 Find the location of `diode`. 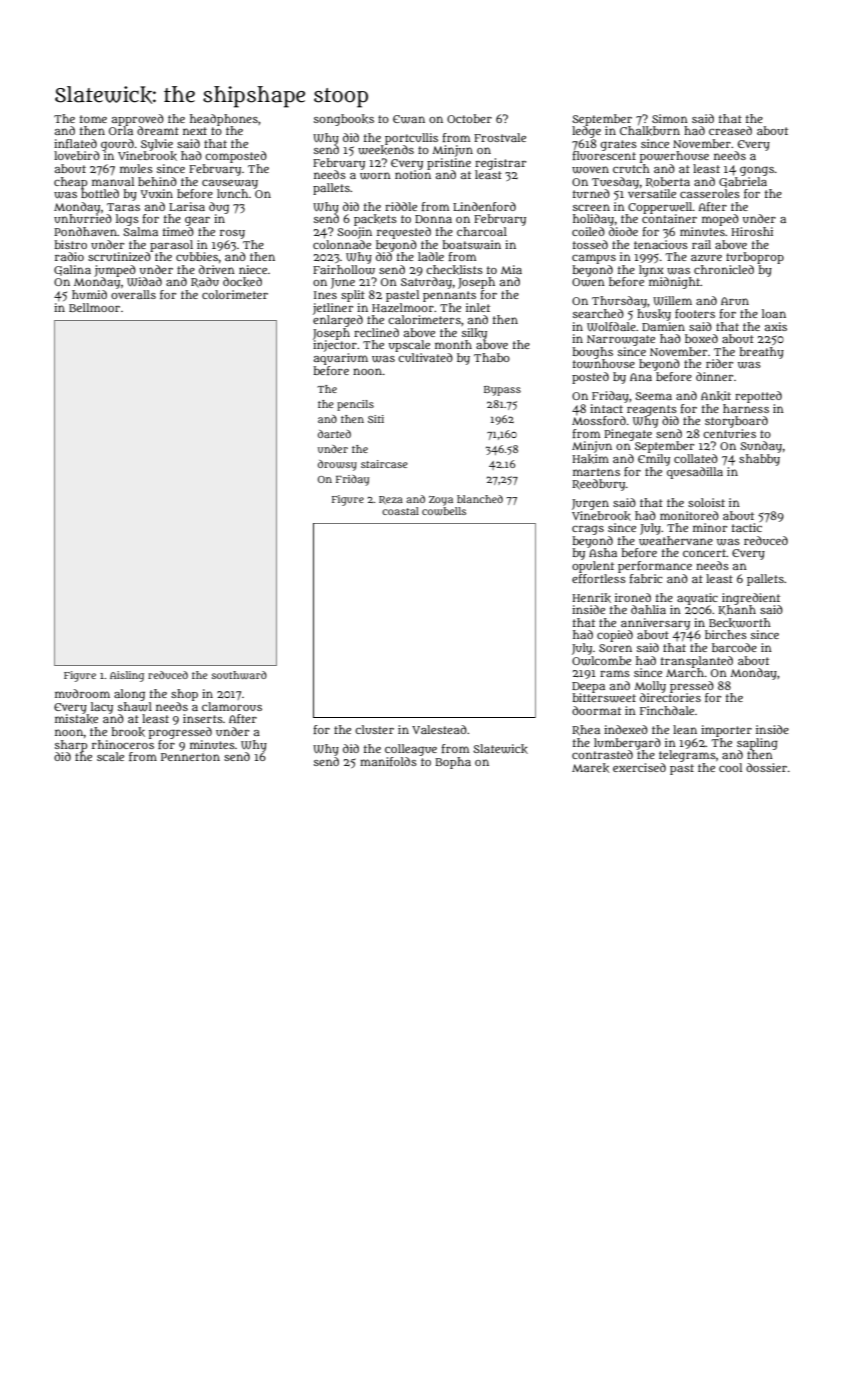

diode is located at coordinates (623, 231).
